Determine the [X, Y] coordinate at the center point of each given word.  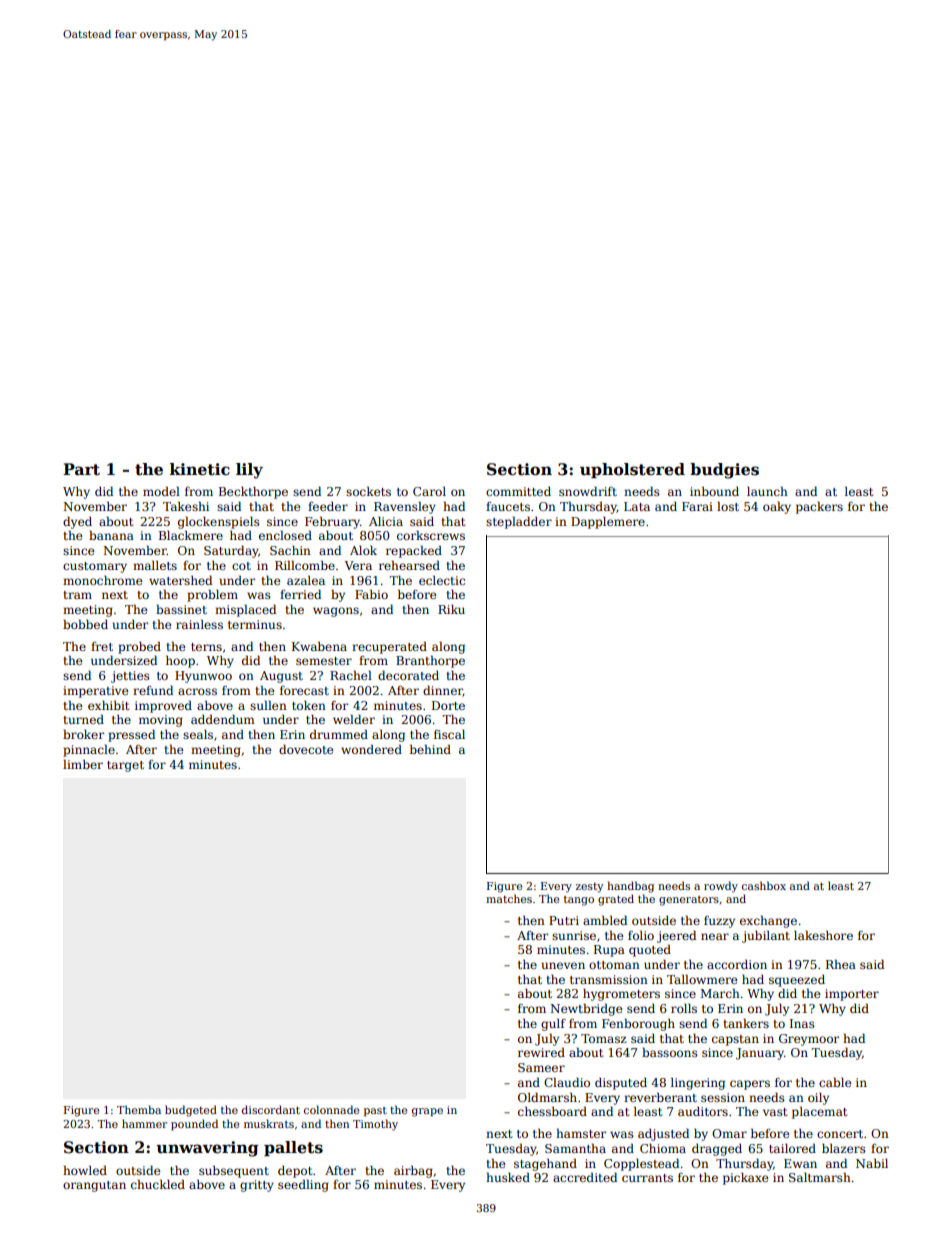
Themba [139, 1109]
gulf [553, 1024]
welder [354, 719]
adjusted [663, 1134]
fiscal [449, 734]
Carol [429, 491]
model [161, 491]
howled [85, 1170]
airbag [413, 1171]
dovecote [306, 749]
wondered [371, 749]
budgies [724, 471]
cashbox [764, 885]
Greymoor [809, 1040]
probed [139, 647]
